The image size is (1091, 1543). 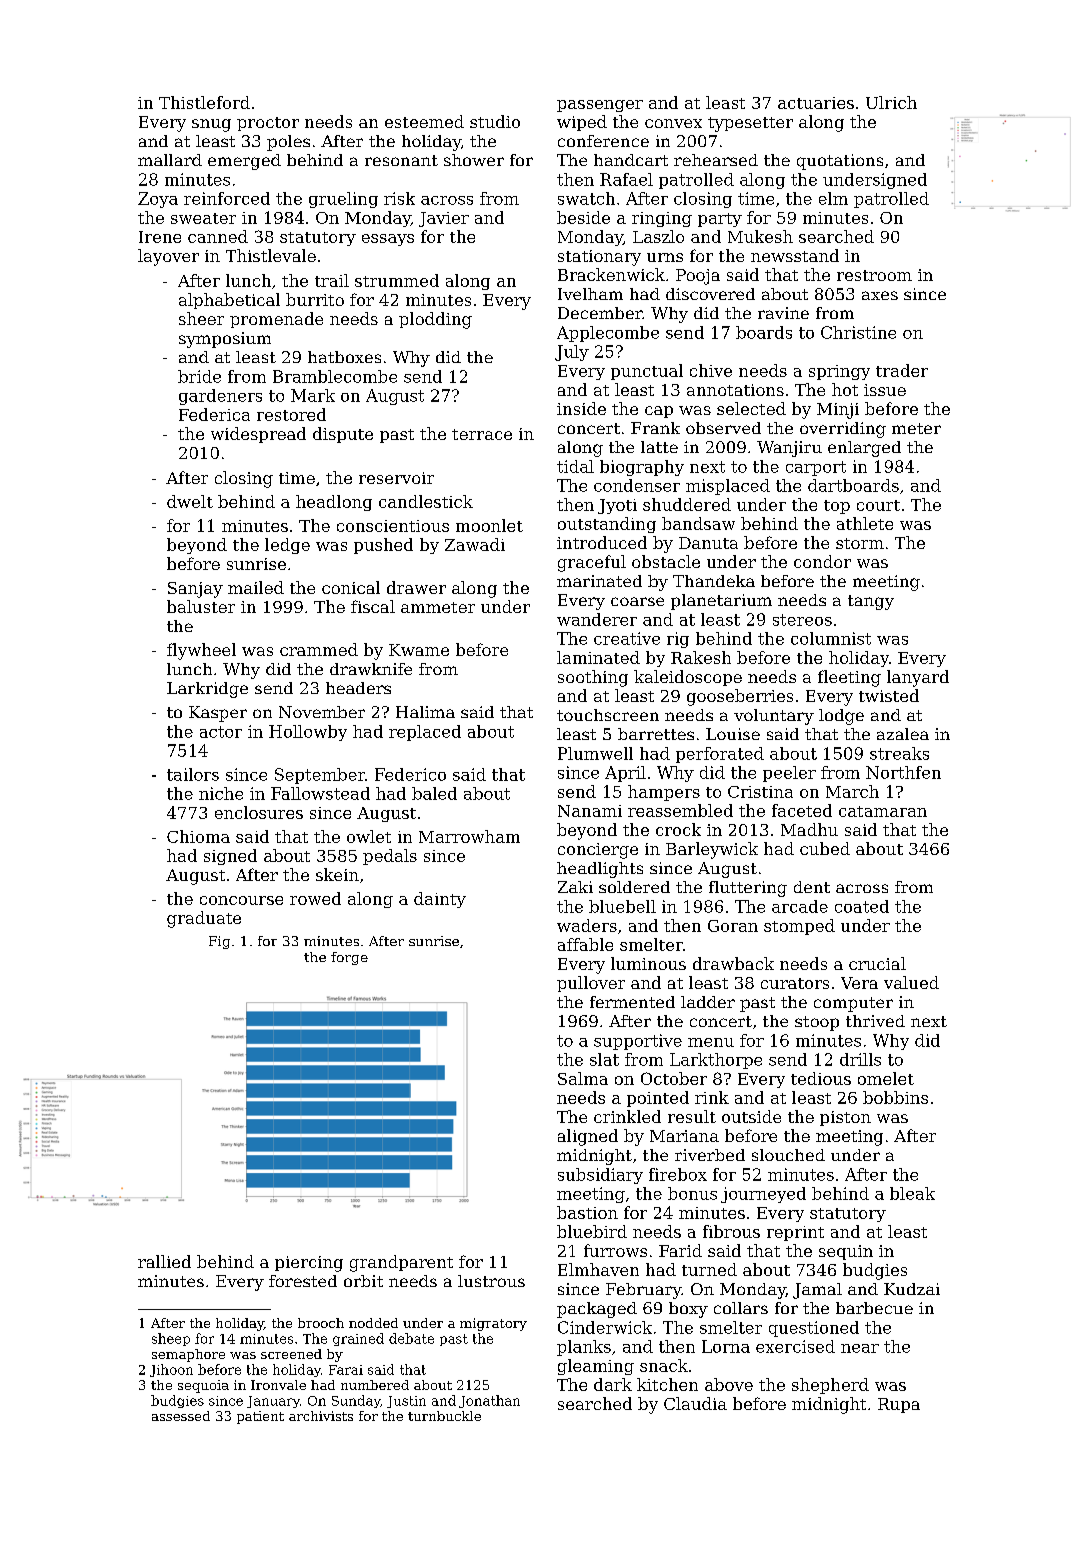 What do you see at coordinates (799, 927) in the screenshot?
I see `stomped` at bounding box center [799, 927].
